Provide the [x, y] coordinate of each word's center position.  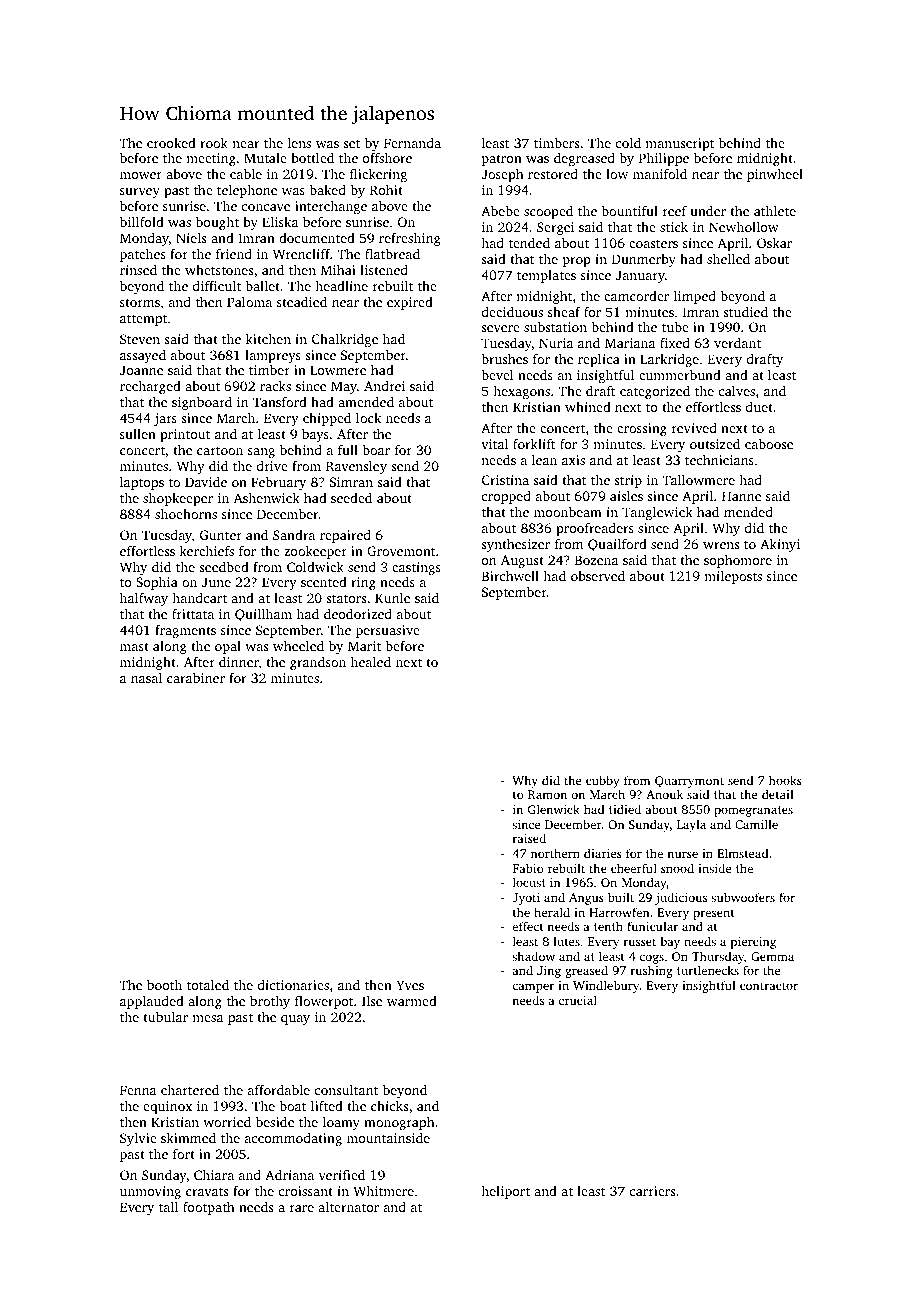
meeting [211, 159]
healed [371, 661]
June [216, 582]
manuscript [679, 144]
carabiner [196, 678]
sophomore [738, 561]
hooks [785, 780]
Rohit [386, 190]
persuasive [388, 631]
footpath [209, 1208]
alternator [348, 1206]
